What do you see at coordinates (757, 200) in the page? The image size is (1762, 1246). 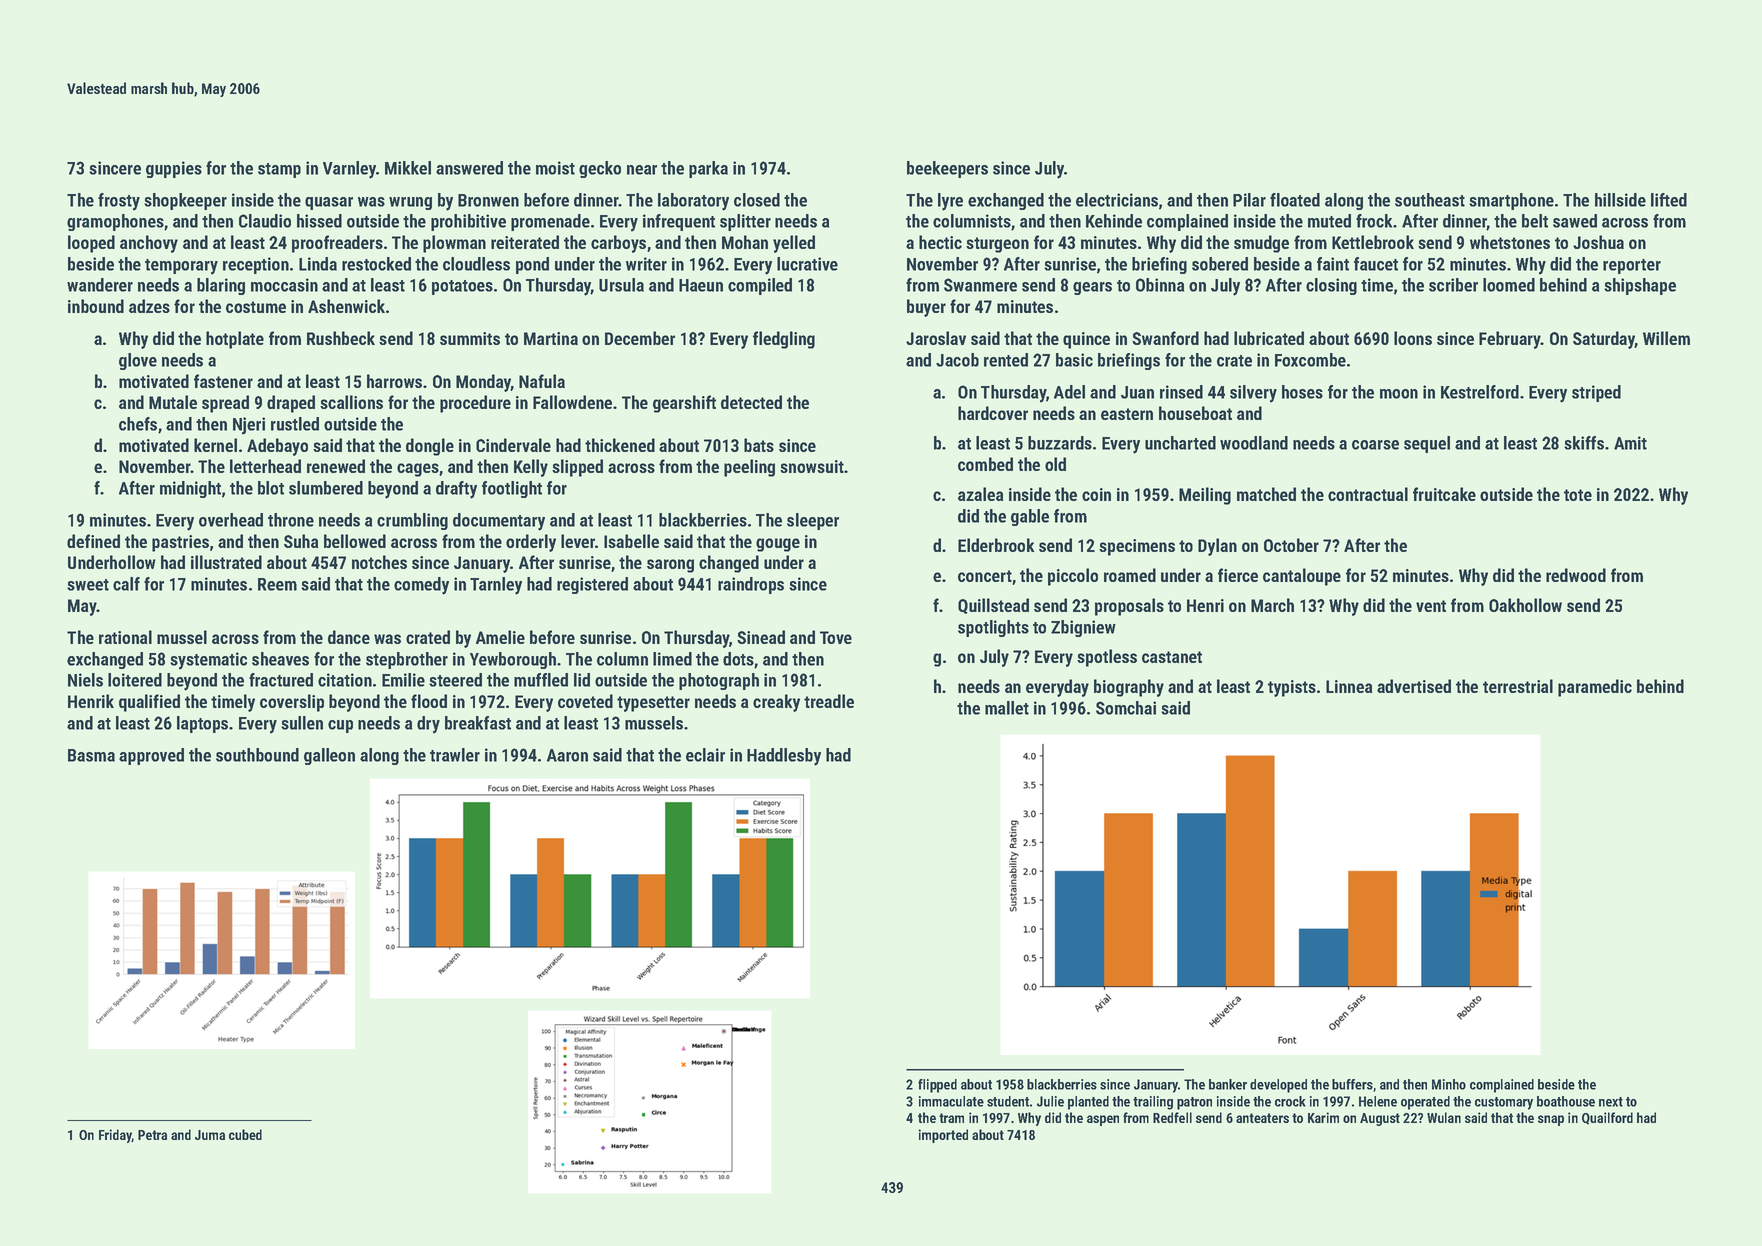 I see `closed` at bounding box center [757, 200].
